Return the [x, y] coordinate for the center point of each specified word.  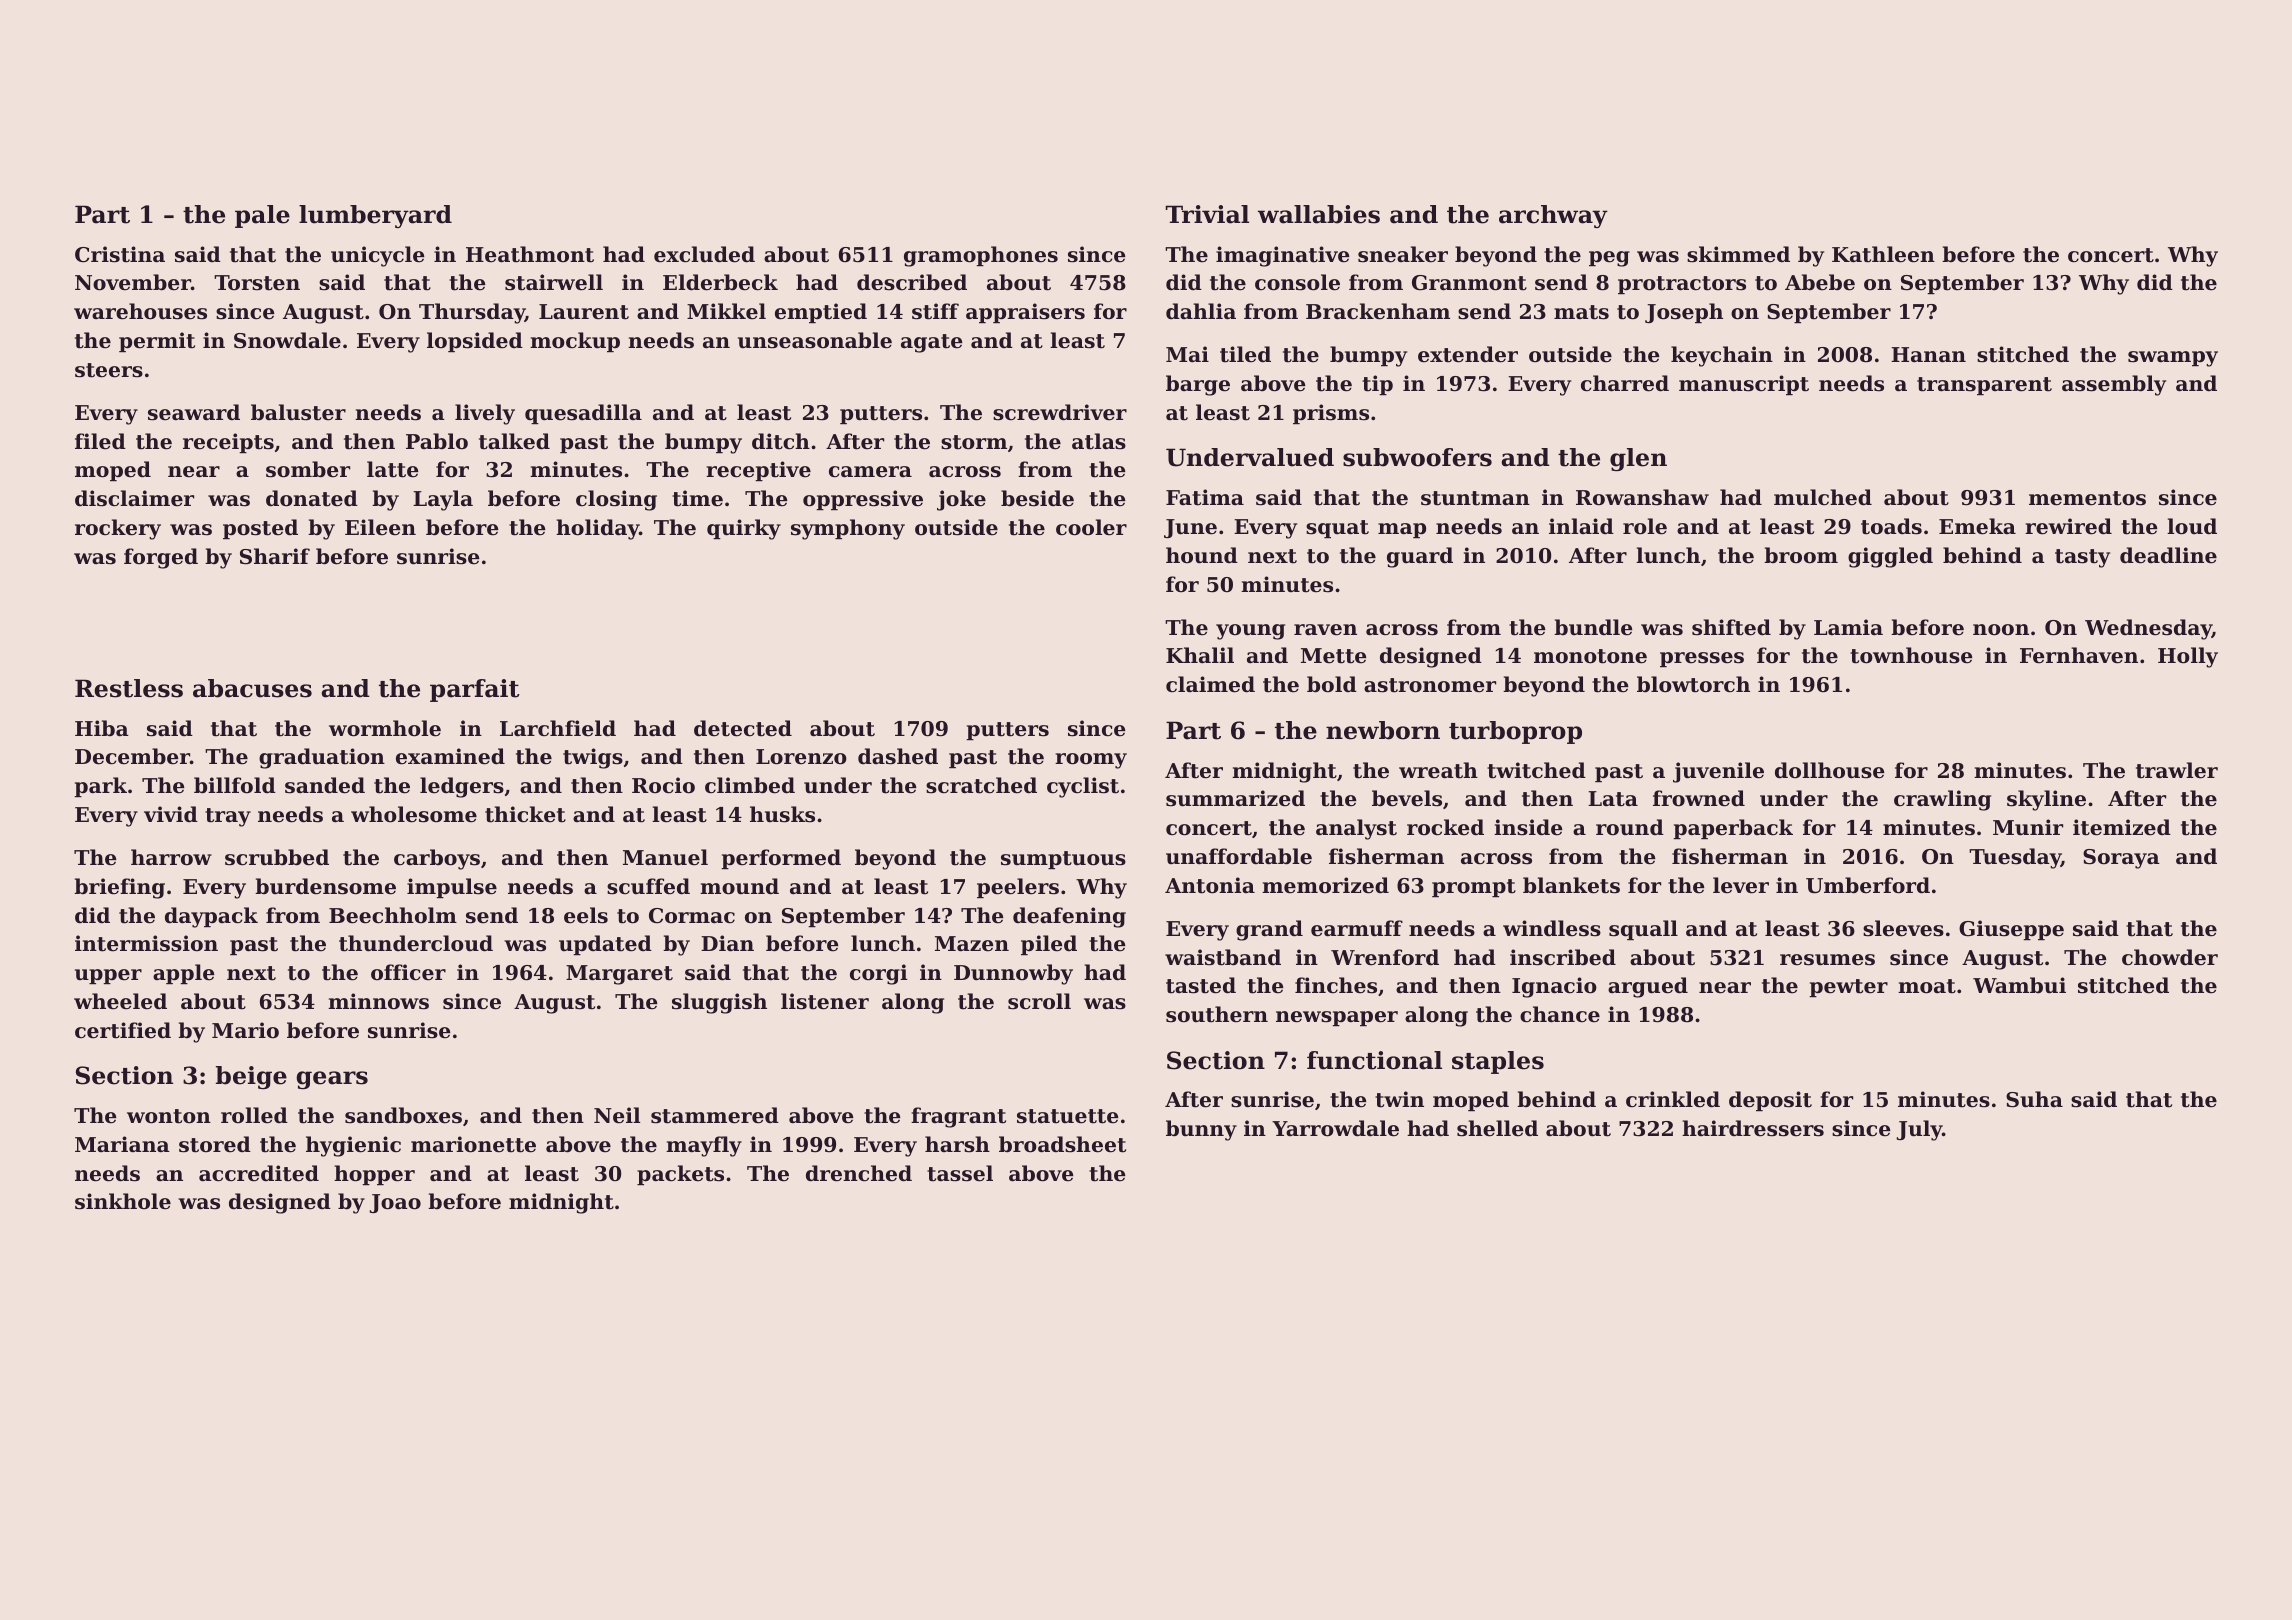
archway [1553, 216]
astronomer [1430, 685]
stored [215, 1144]
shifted [1731, 627]
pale [262, 216]
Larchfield [558, 728]
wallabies [1319, 214]
